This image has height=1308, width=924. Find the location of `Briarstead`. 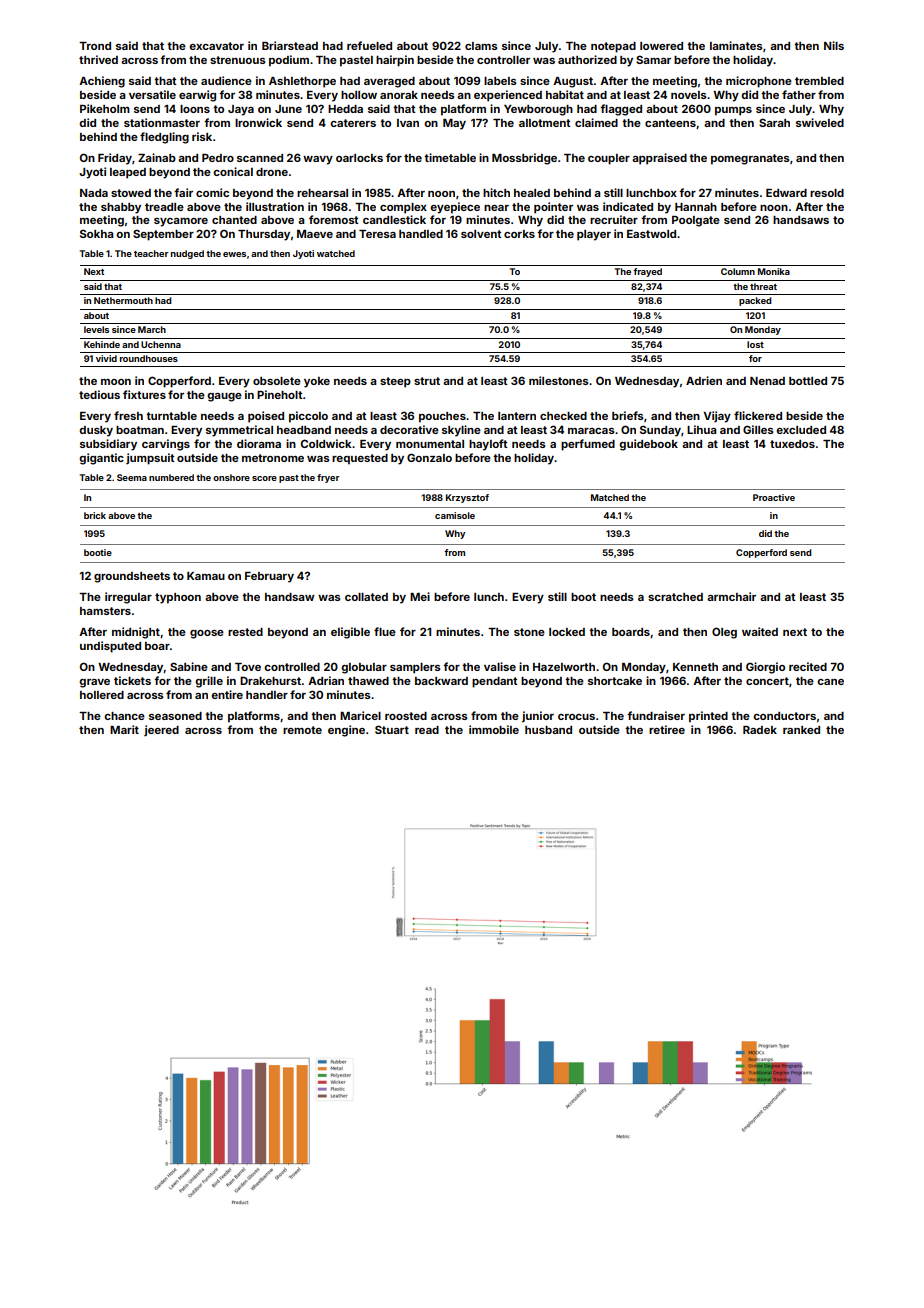

Briarstead is located at coordinates (290, 45).
